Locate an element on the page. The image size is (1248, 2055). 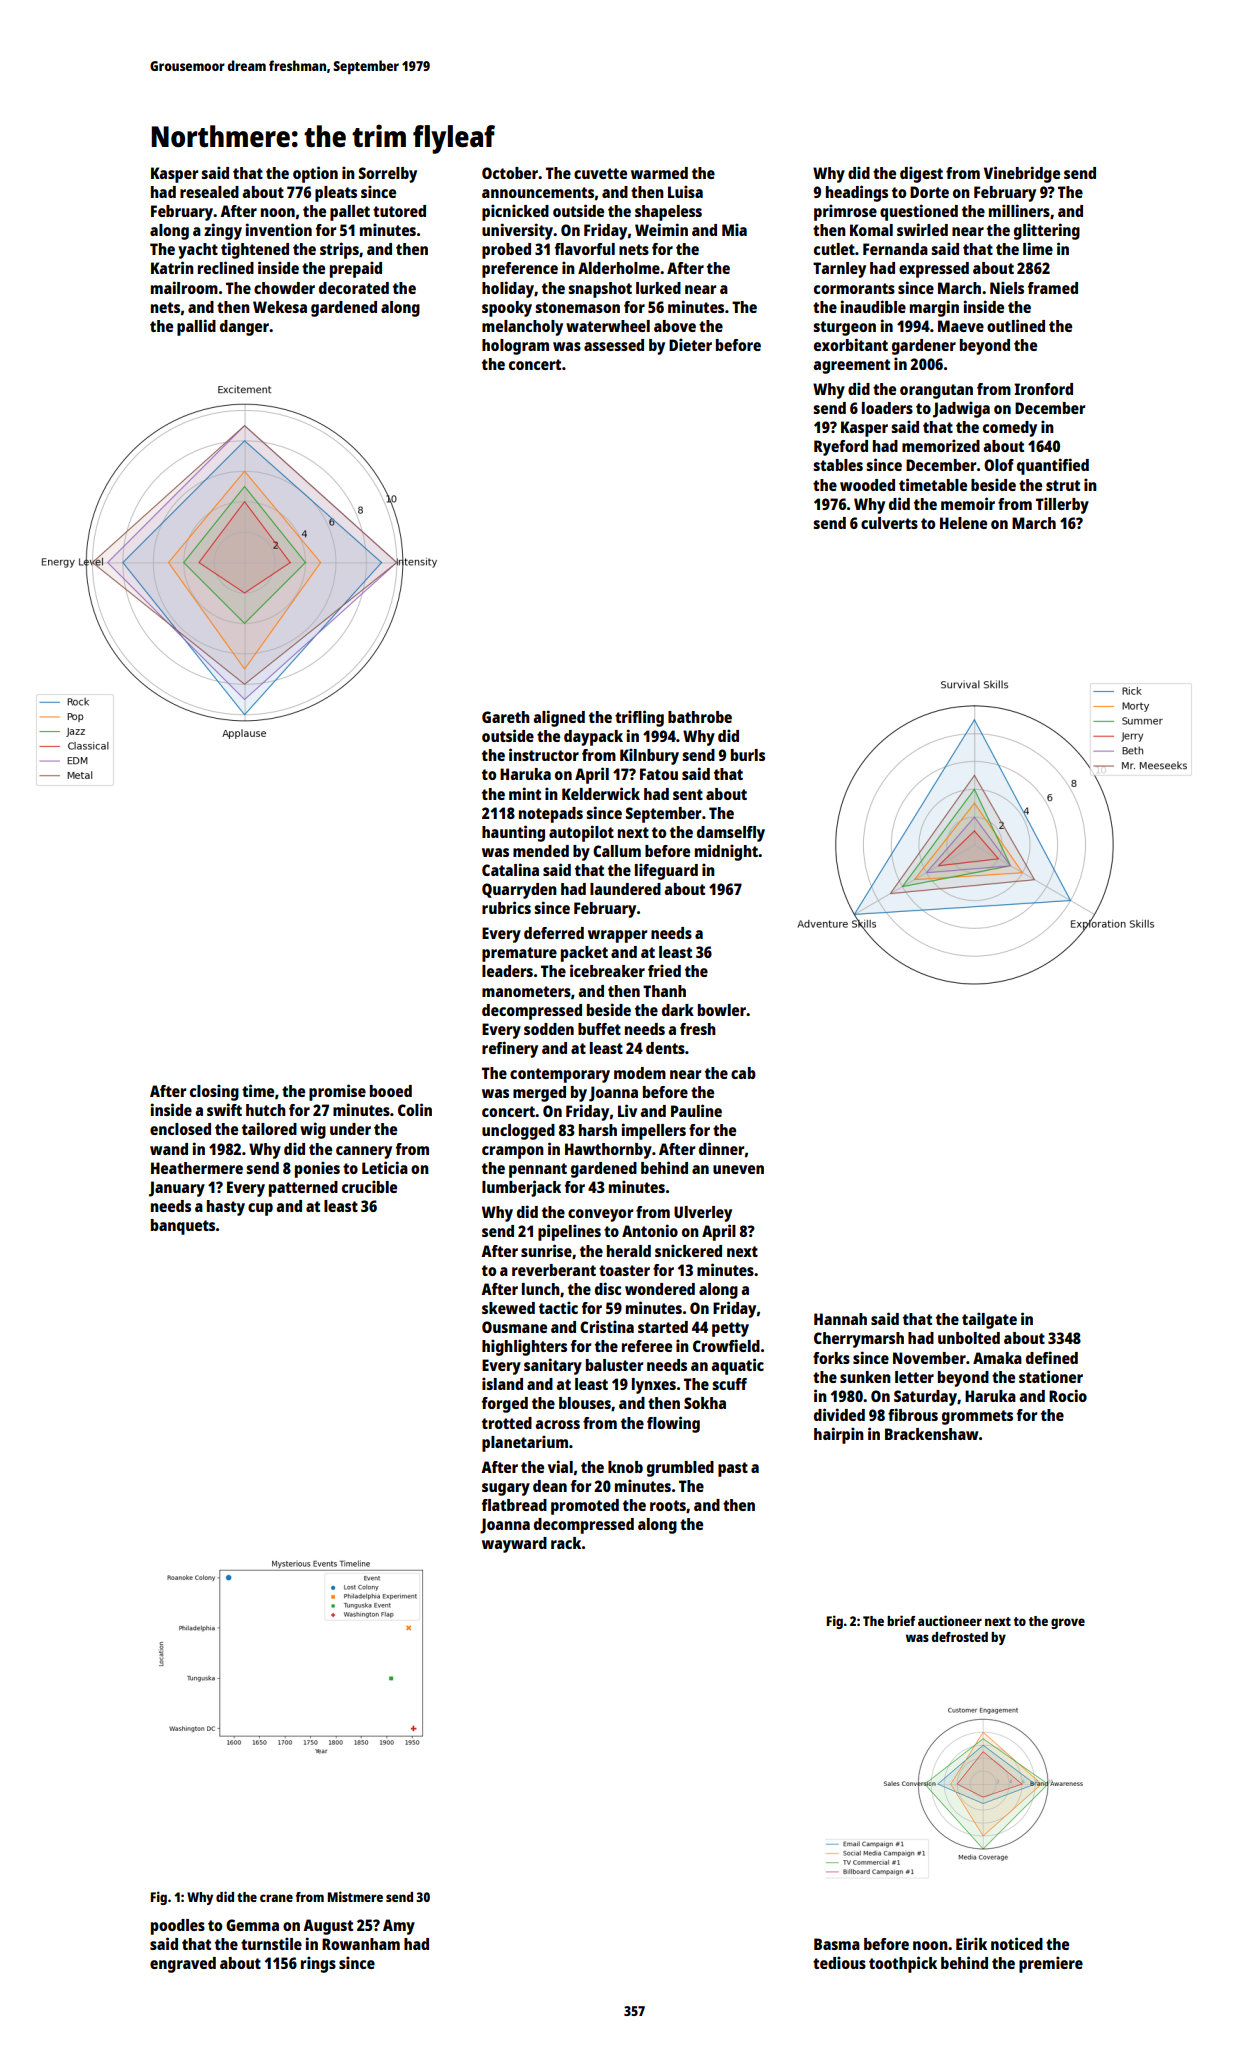
wayward is located at coordinates (514, 1545).
